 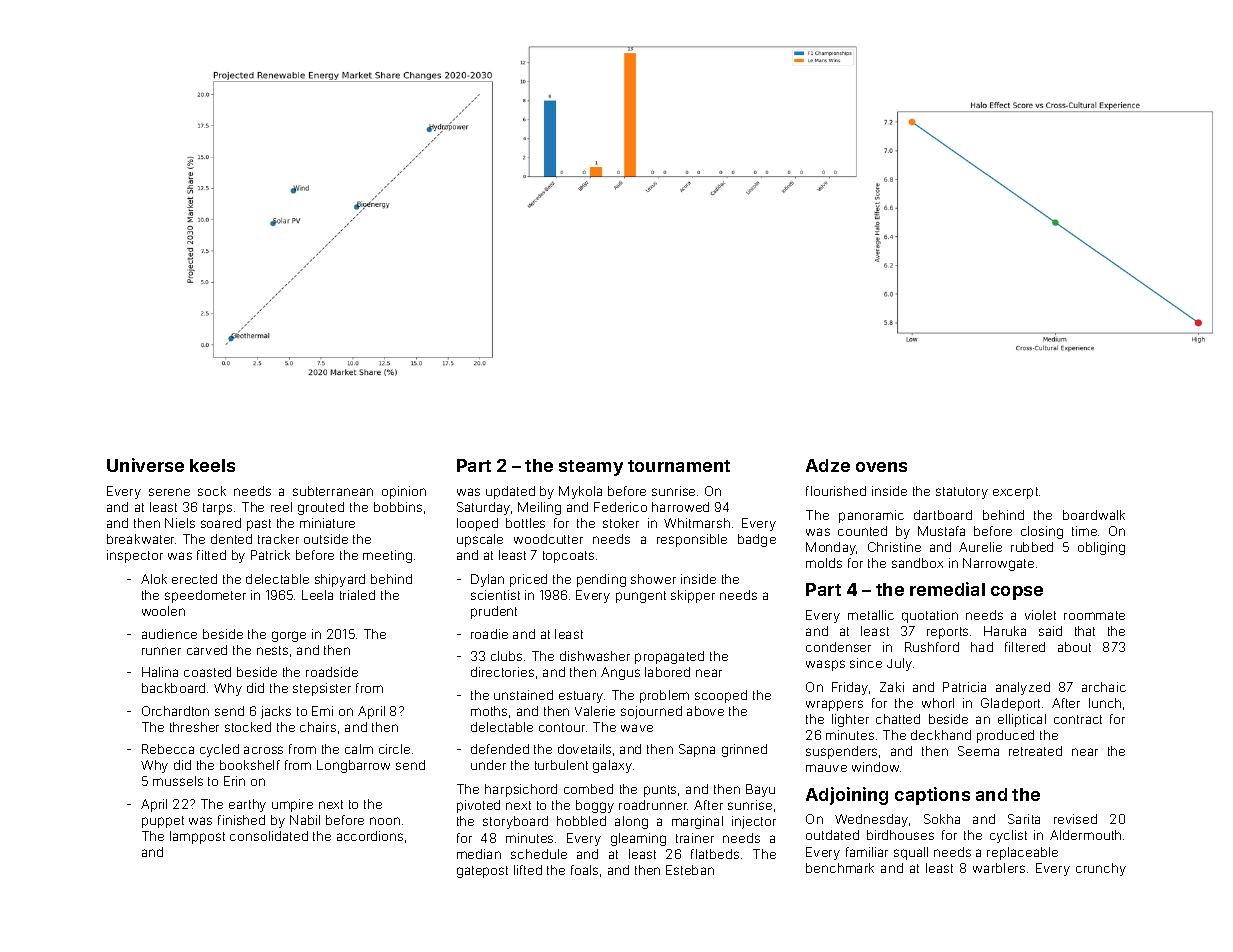 What do you see at coordinates (568, 557) in the screenshot?
I see `topcoats` at bounding box center [568, 557].
